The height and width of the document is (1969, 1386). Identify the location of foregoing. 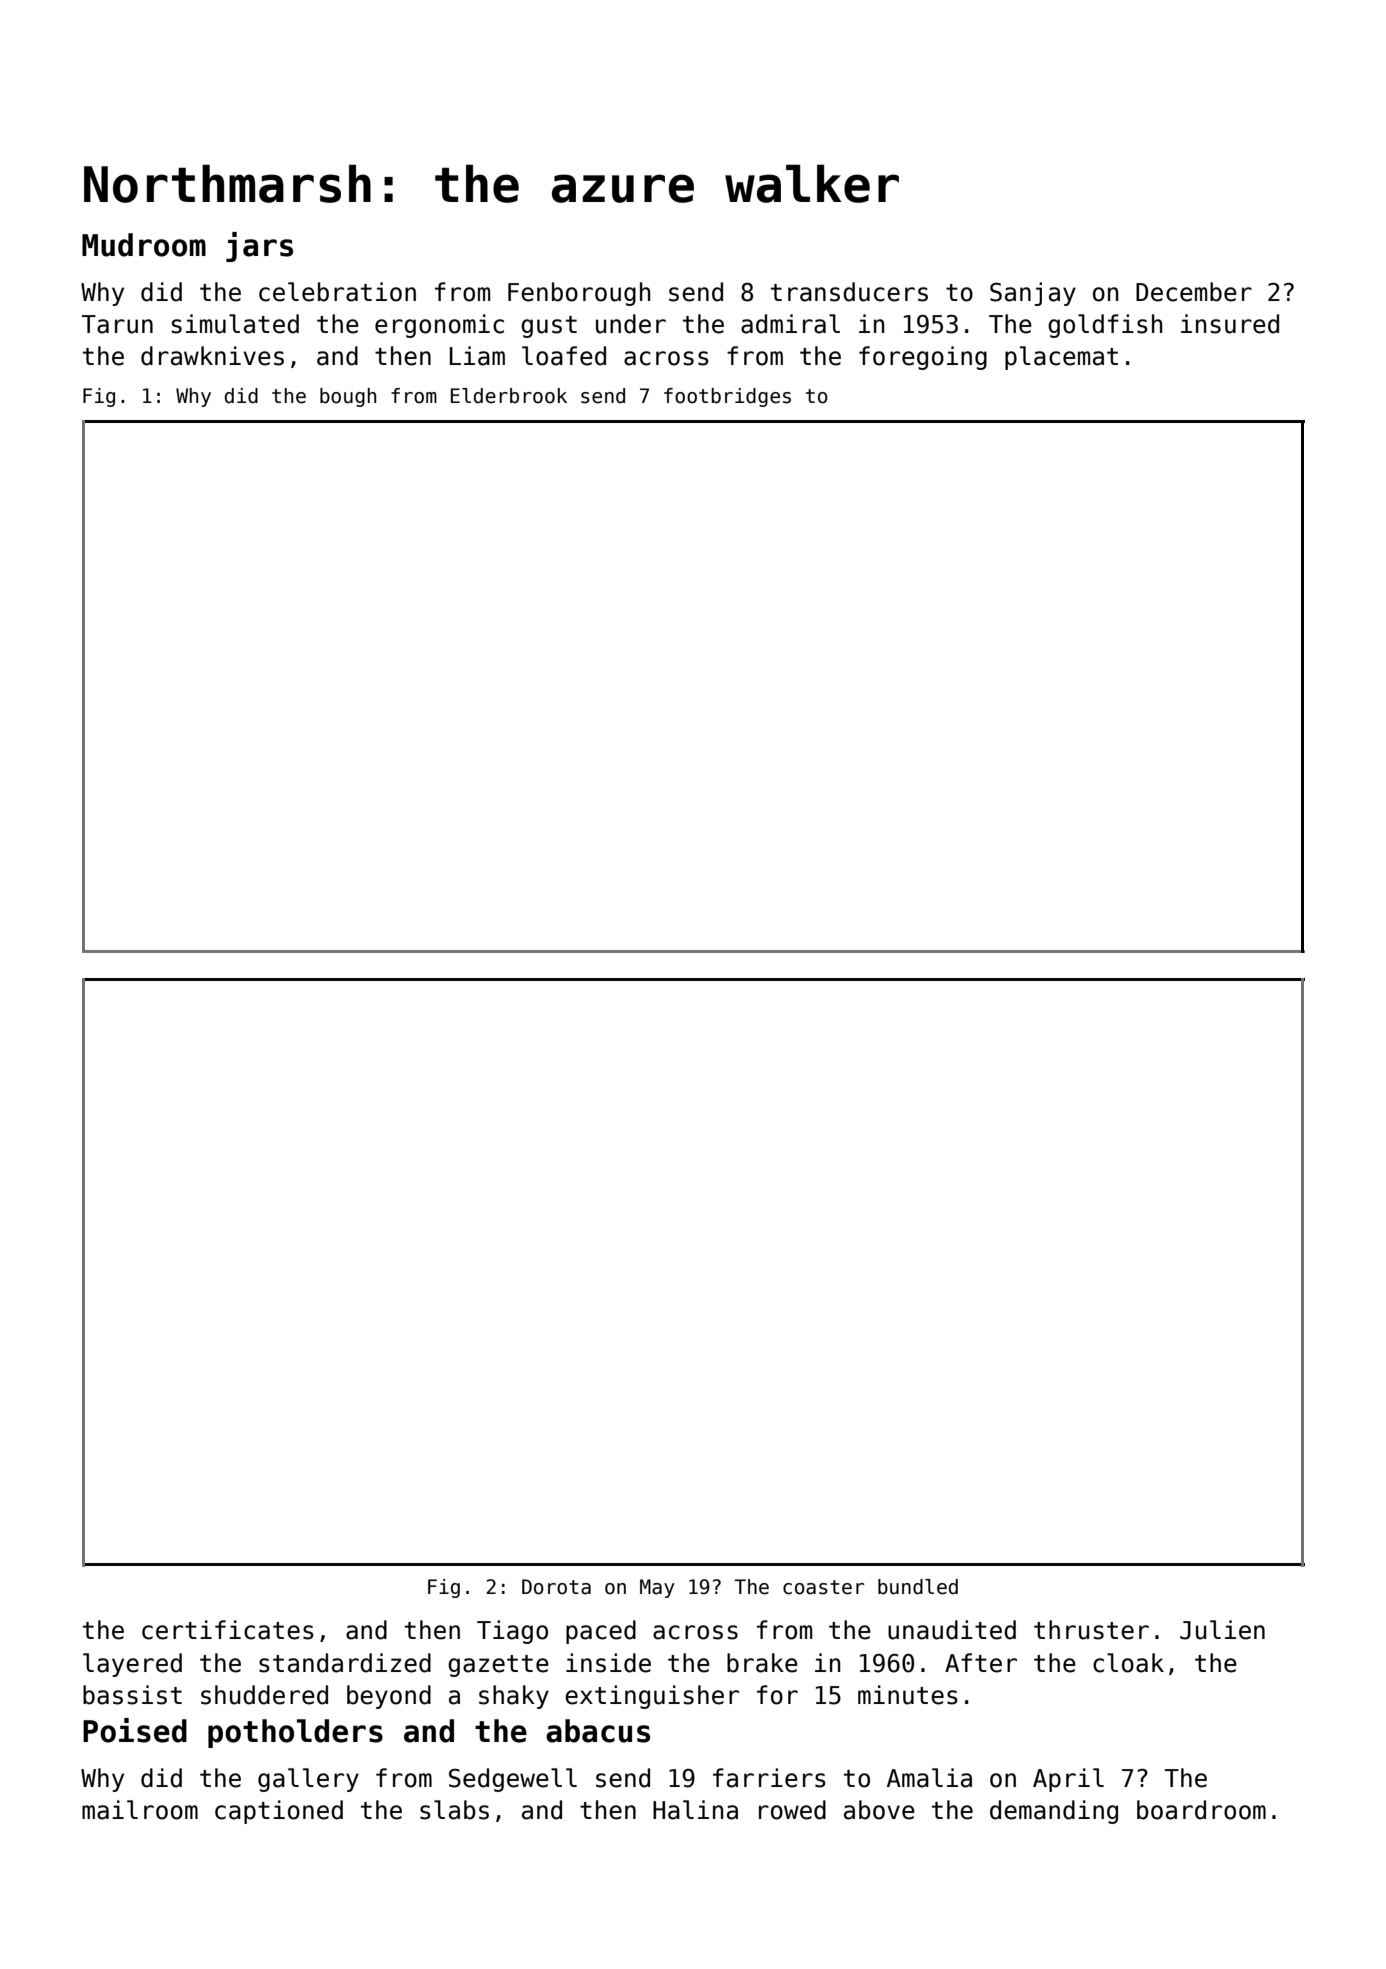
(923, 358).
